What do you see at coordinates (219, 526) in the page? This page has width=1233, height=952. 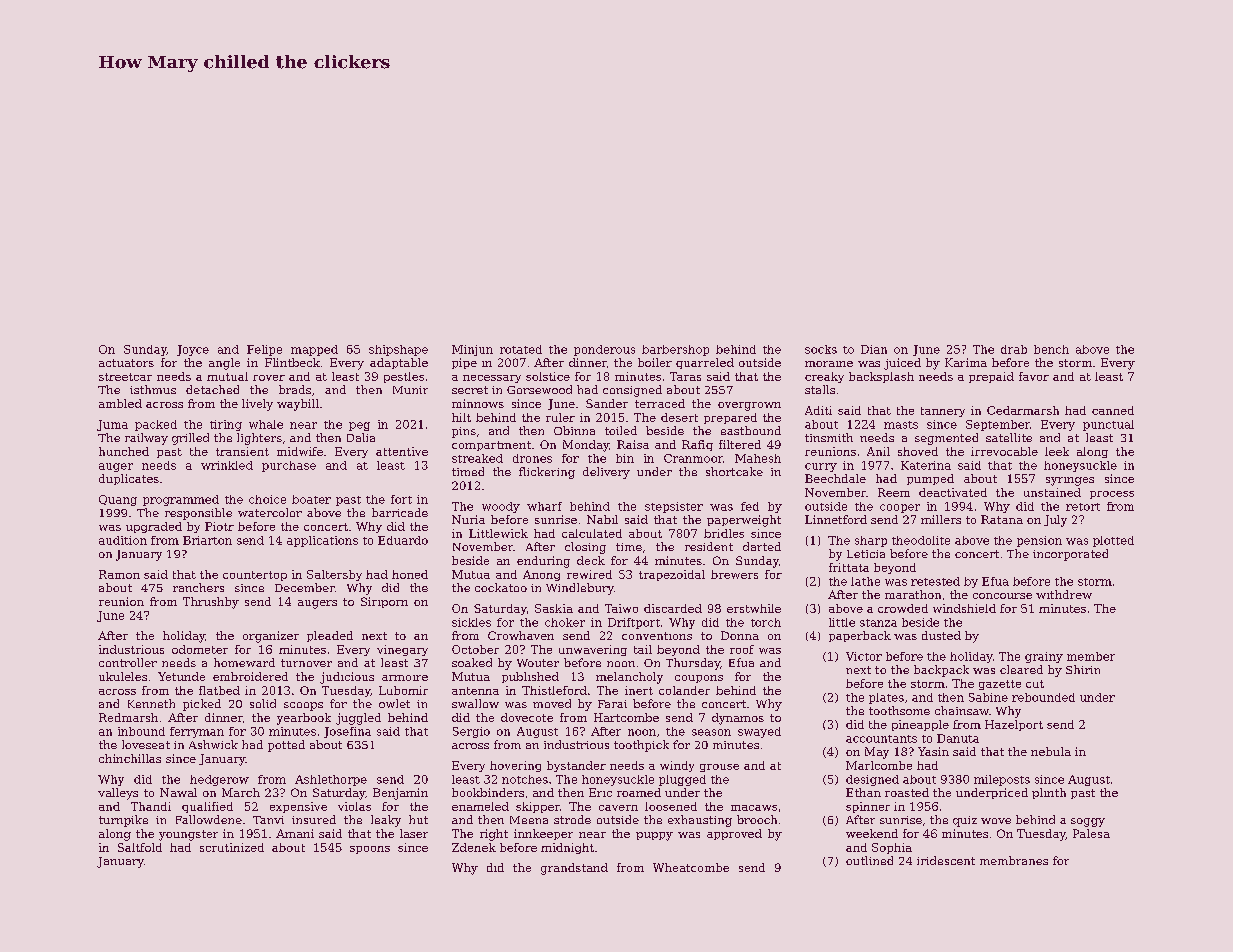 I see `Piotr` at bounding box center [219, 526].
